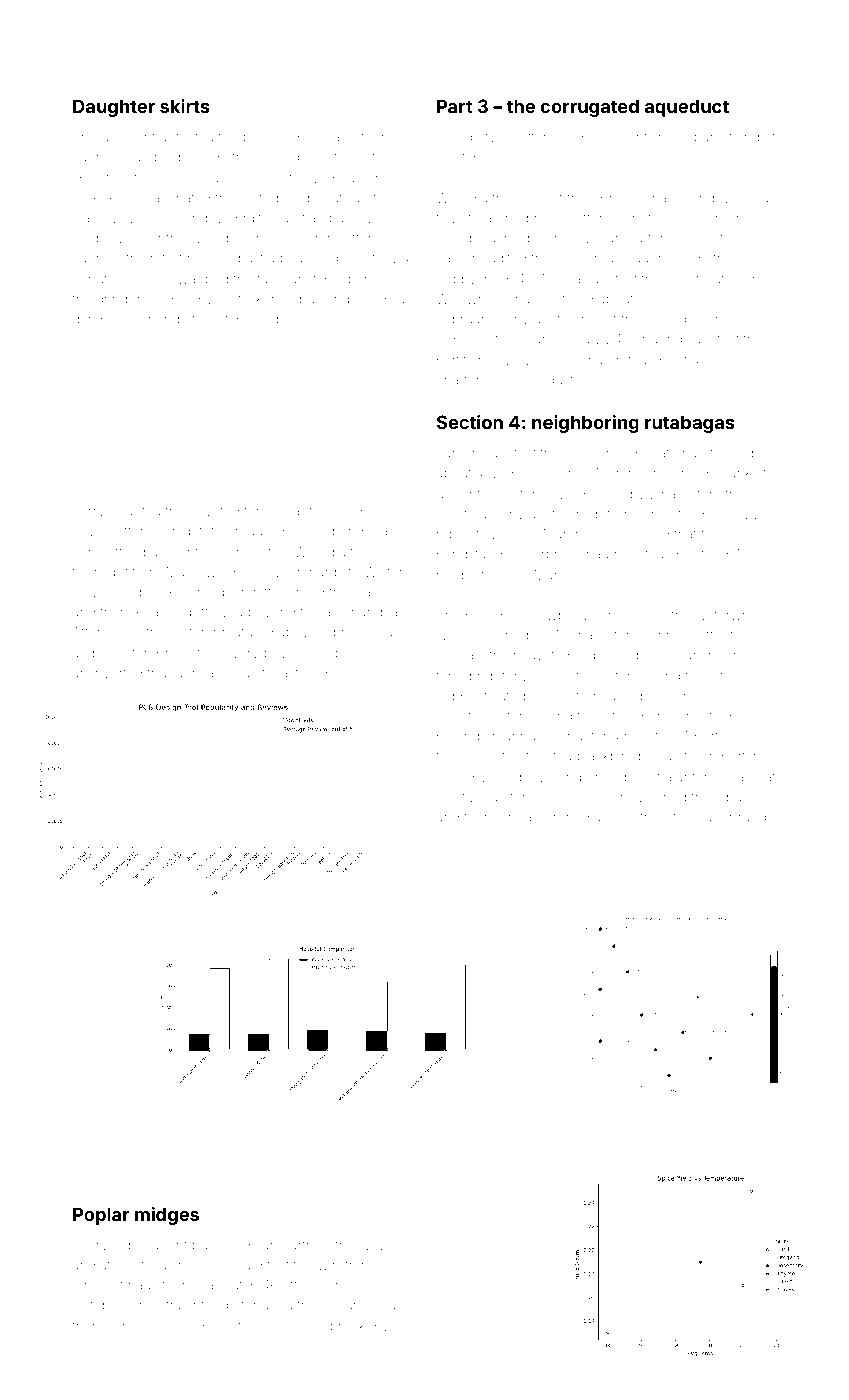 The height and width of the screenshot is (1400, 849). I want to click on inverted, so click(117, 673).
